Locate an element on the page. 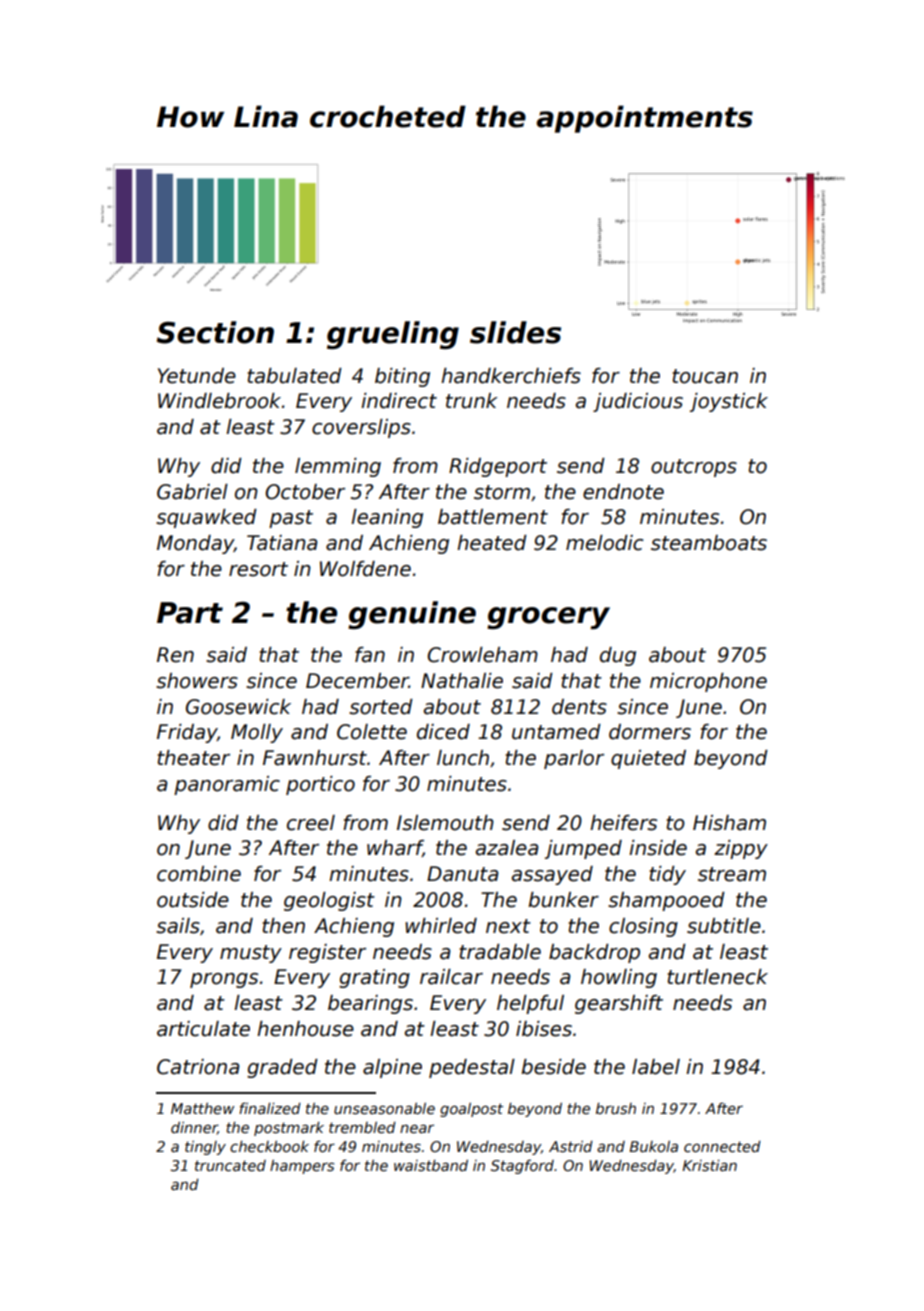 This image has width=924, height=1311. biting is located at coordinates (402, 377).
